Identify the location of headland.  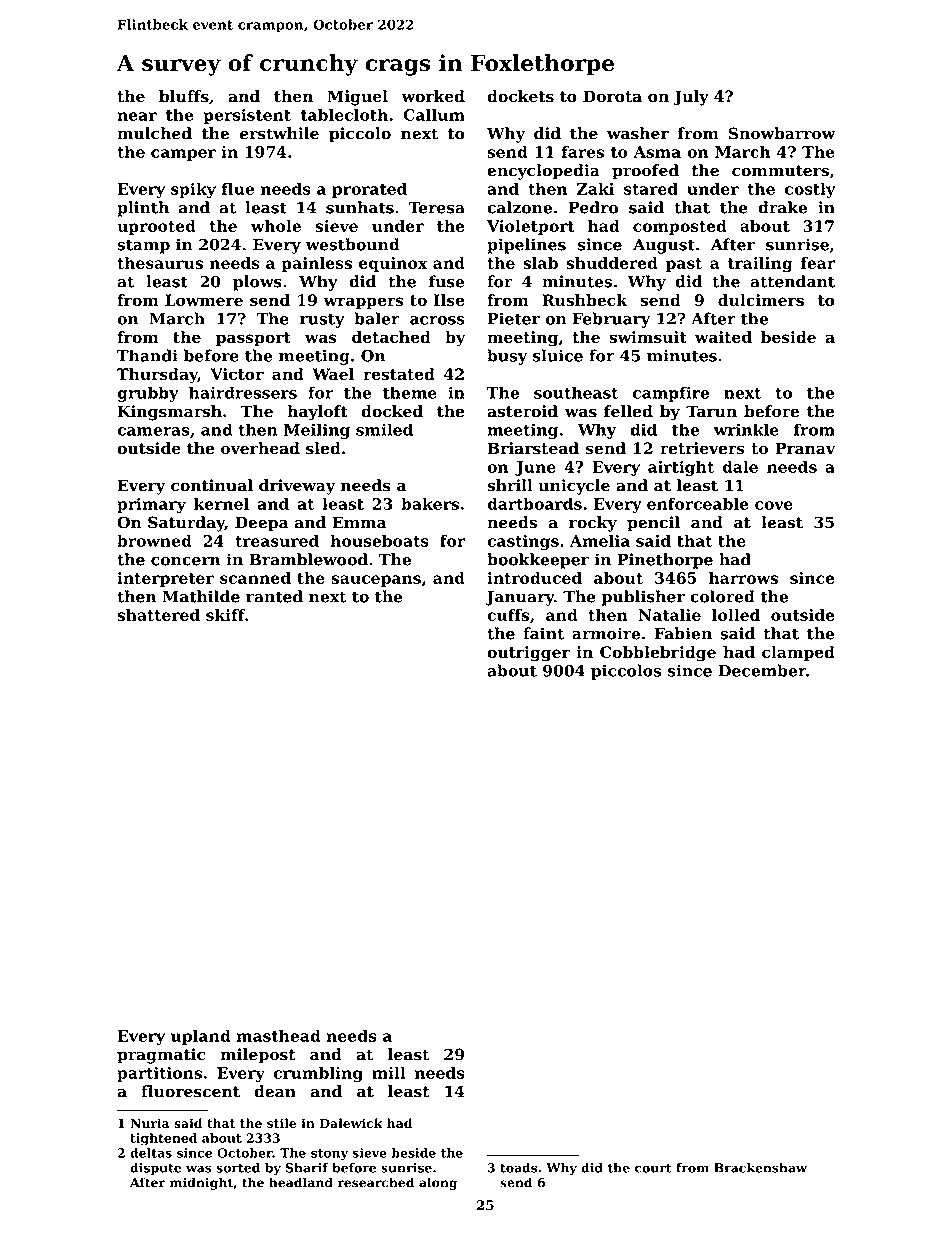
(301, 1182).
